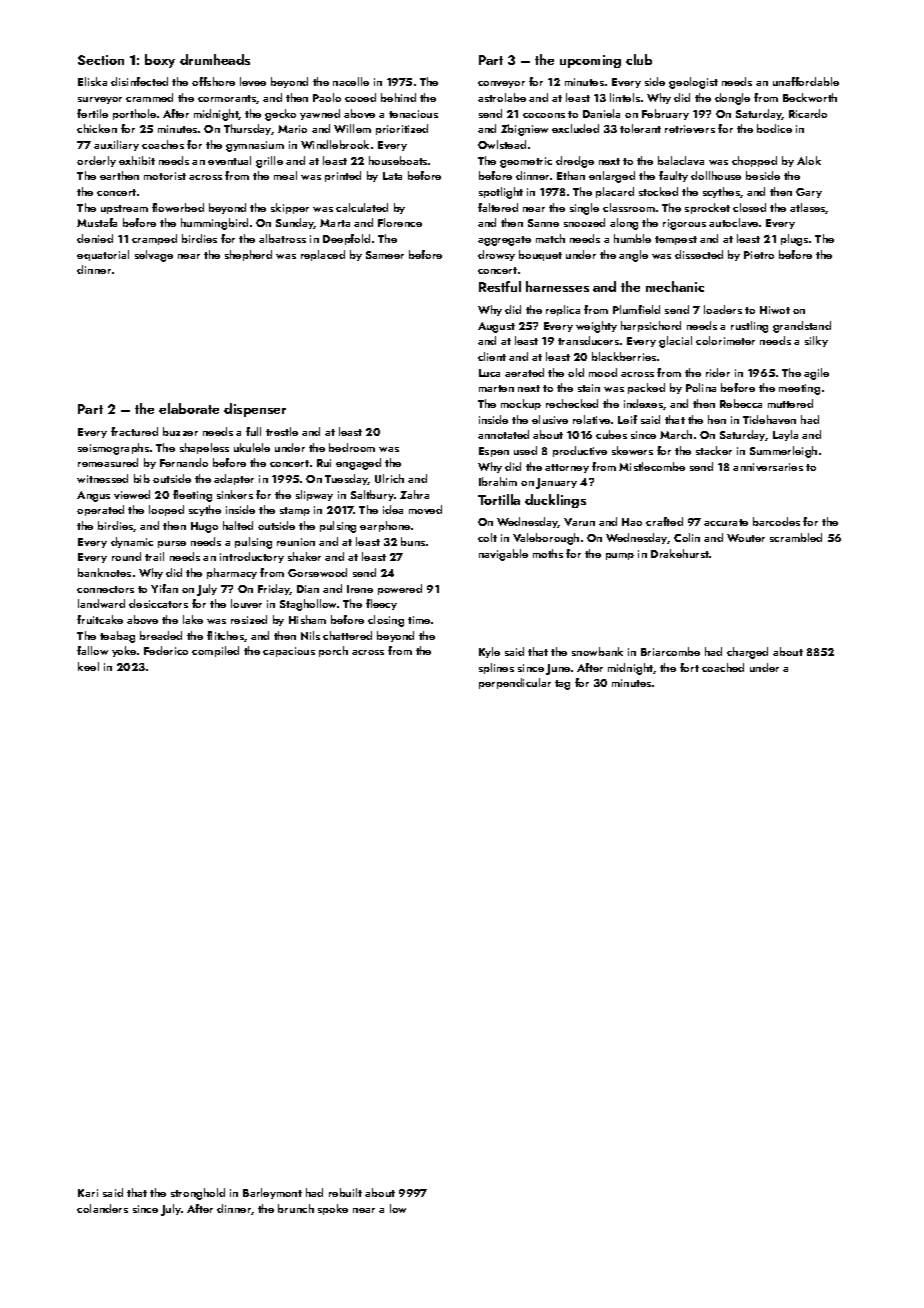 This document has width=924, height=1308. Describe the element at coordinates (345, 1192) in the document. I see `rebuilt` at that location.
